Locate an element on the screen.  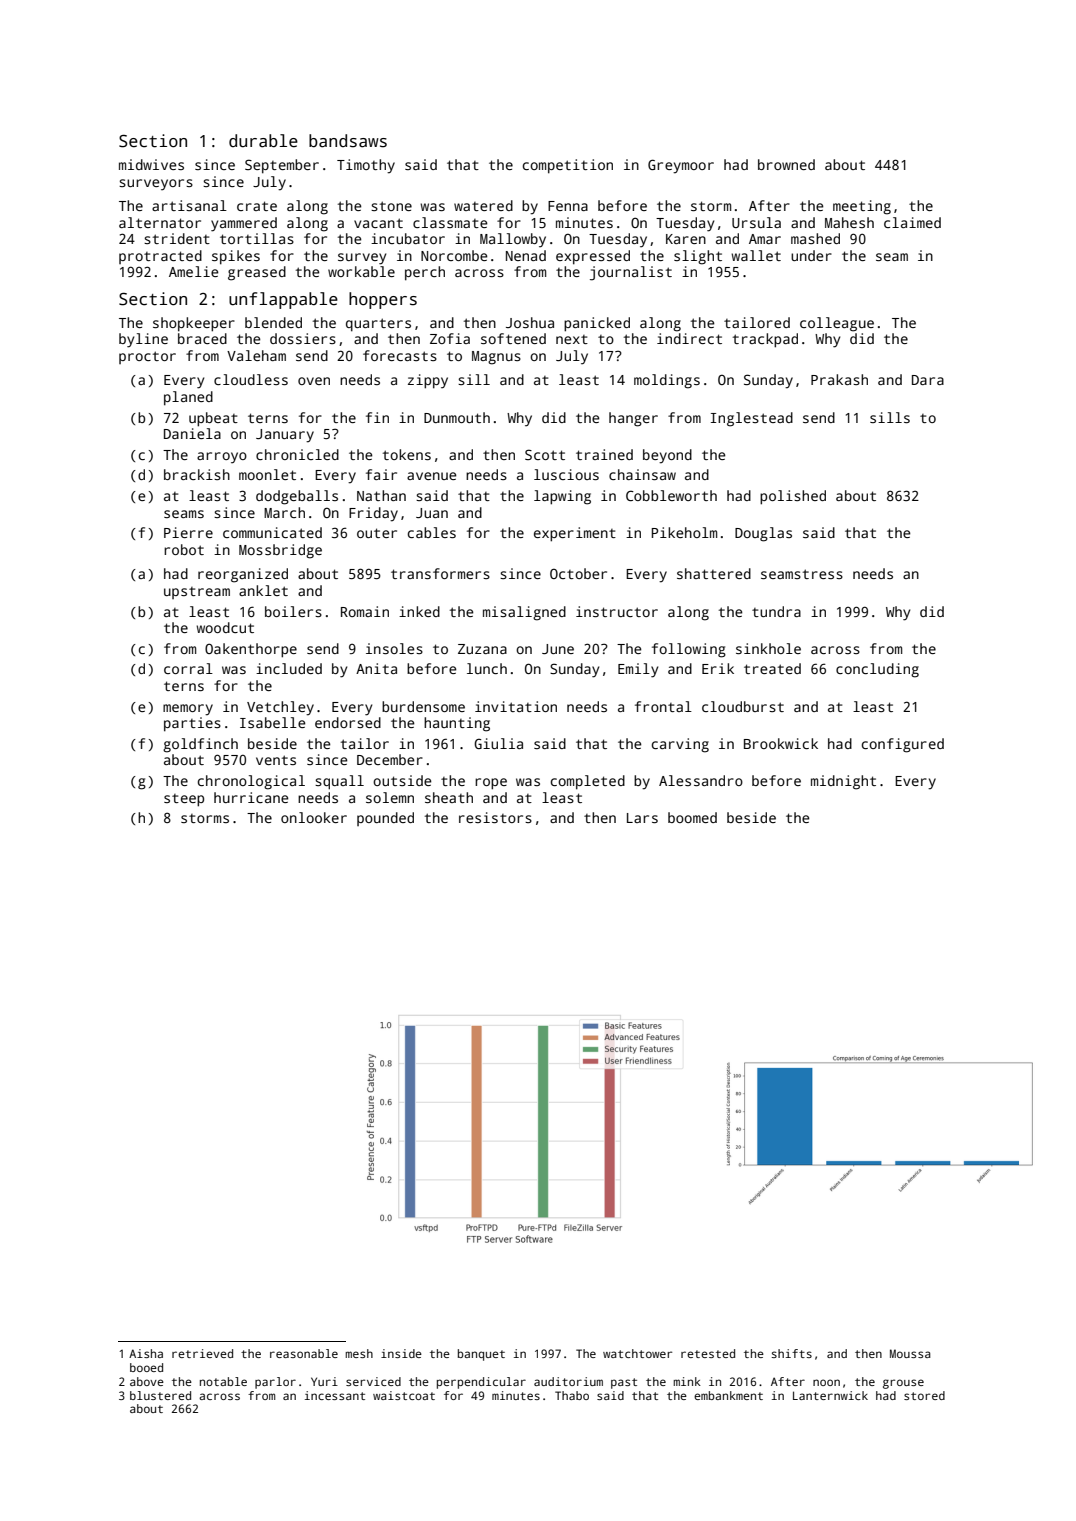
midnight is located at coordinates (843, 782).
